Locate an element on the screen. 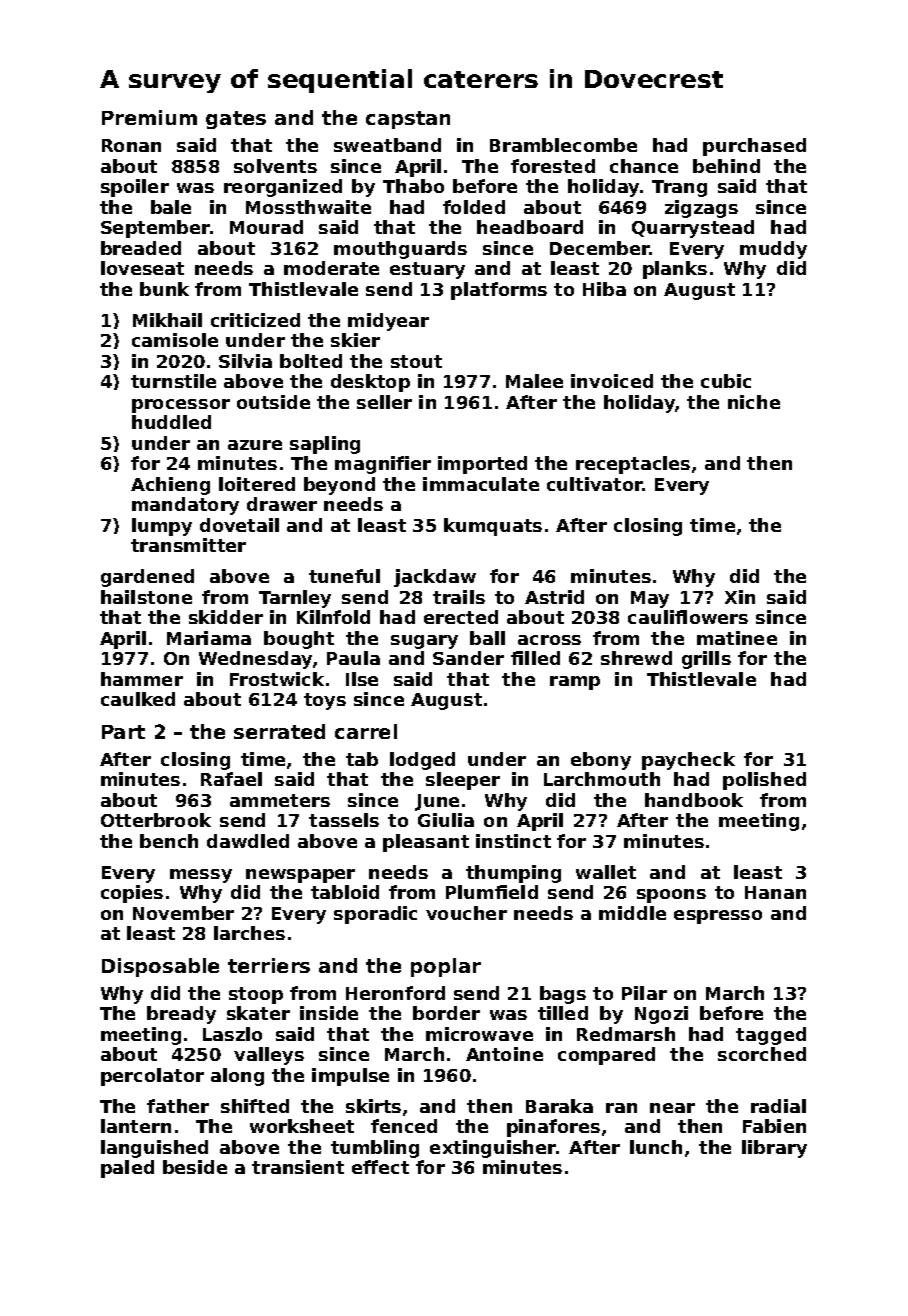 The width and height of the screenshot is (908, 1316). extinguisher is located at coordinates (493, 1149).
